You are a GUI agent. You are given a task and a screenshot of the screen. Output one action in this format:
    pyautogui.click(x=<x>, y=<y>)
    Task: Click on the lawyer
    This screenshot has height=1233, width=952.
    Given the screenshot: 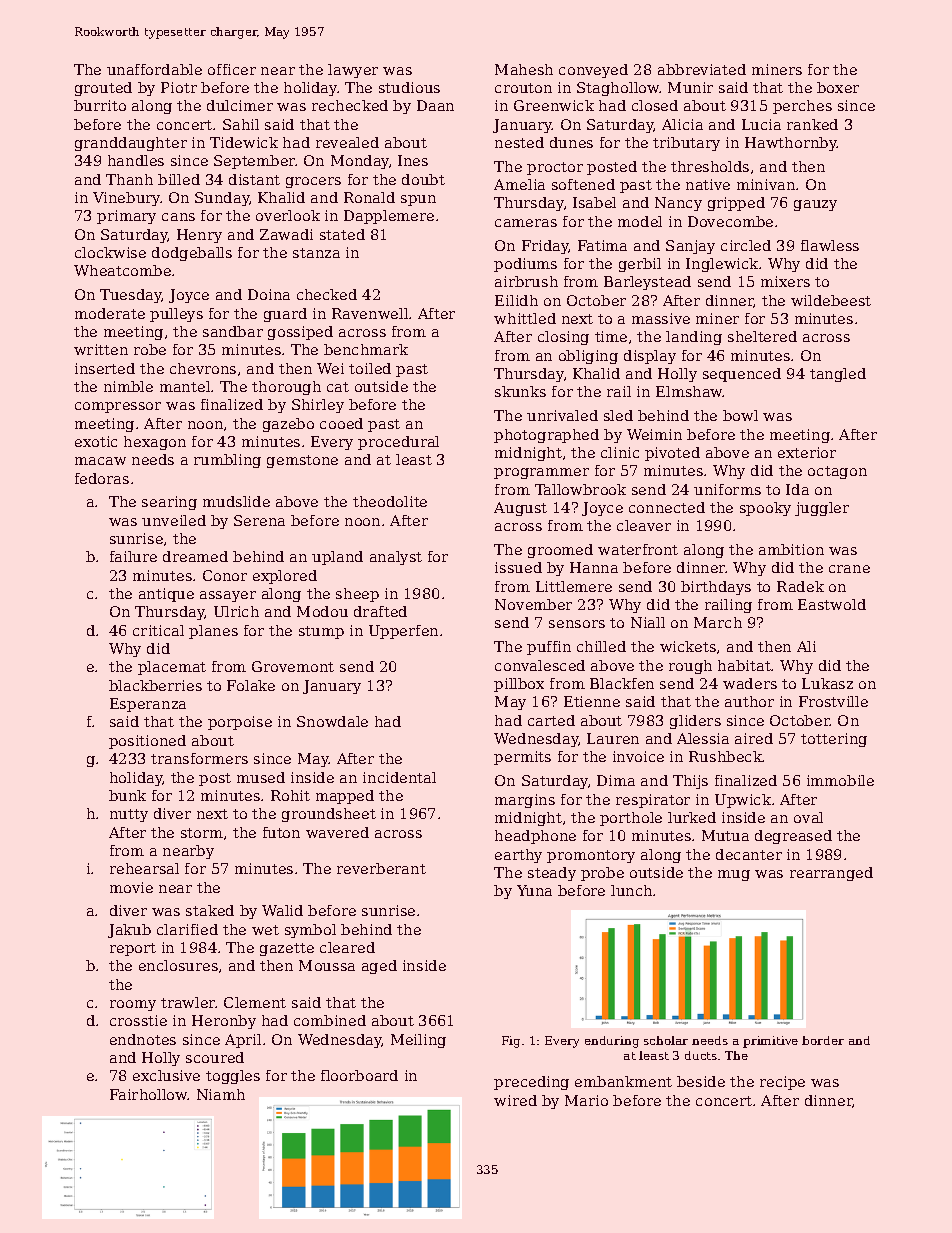 What is the action you would take?
    pyautogui.click(x=353, y=71)
